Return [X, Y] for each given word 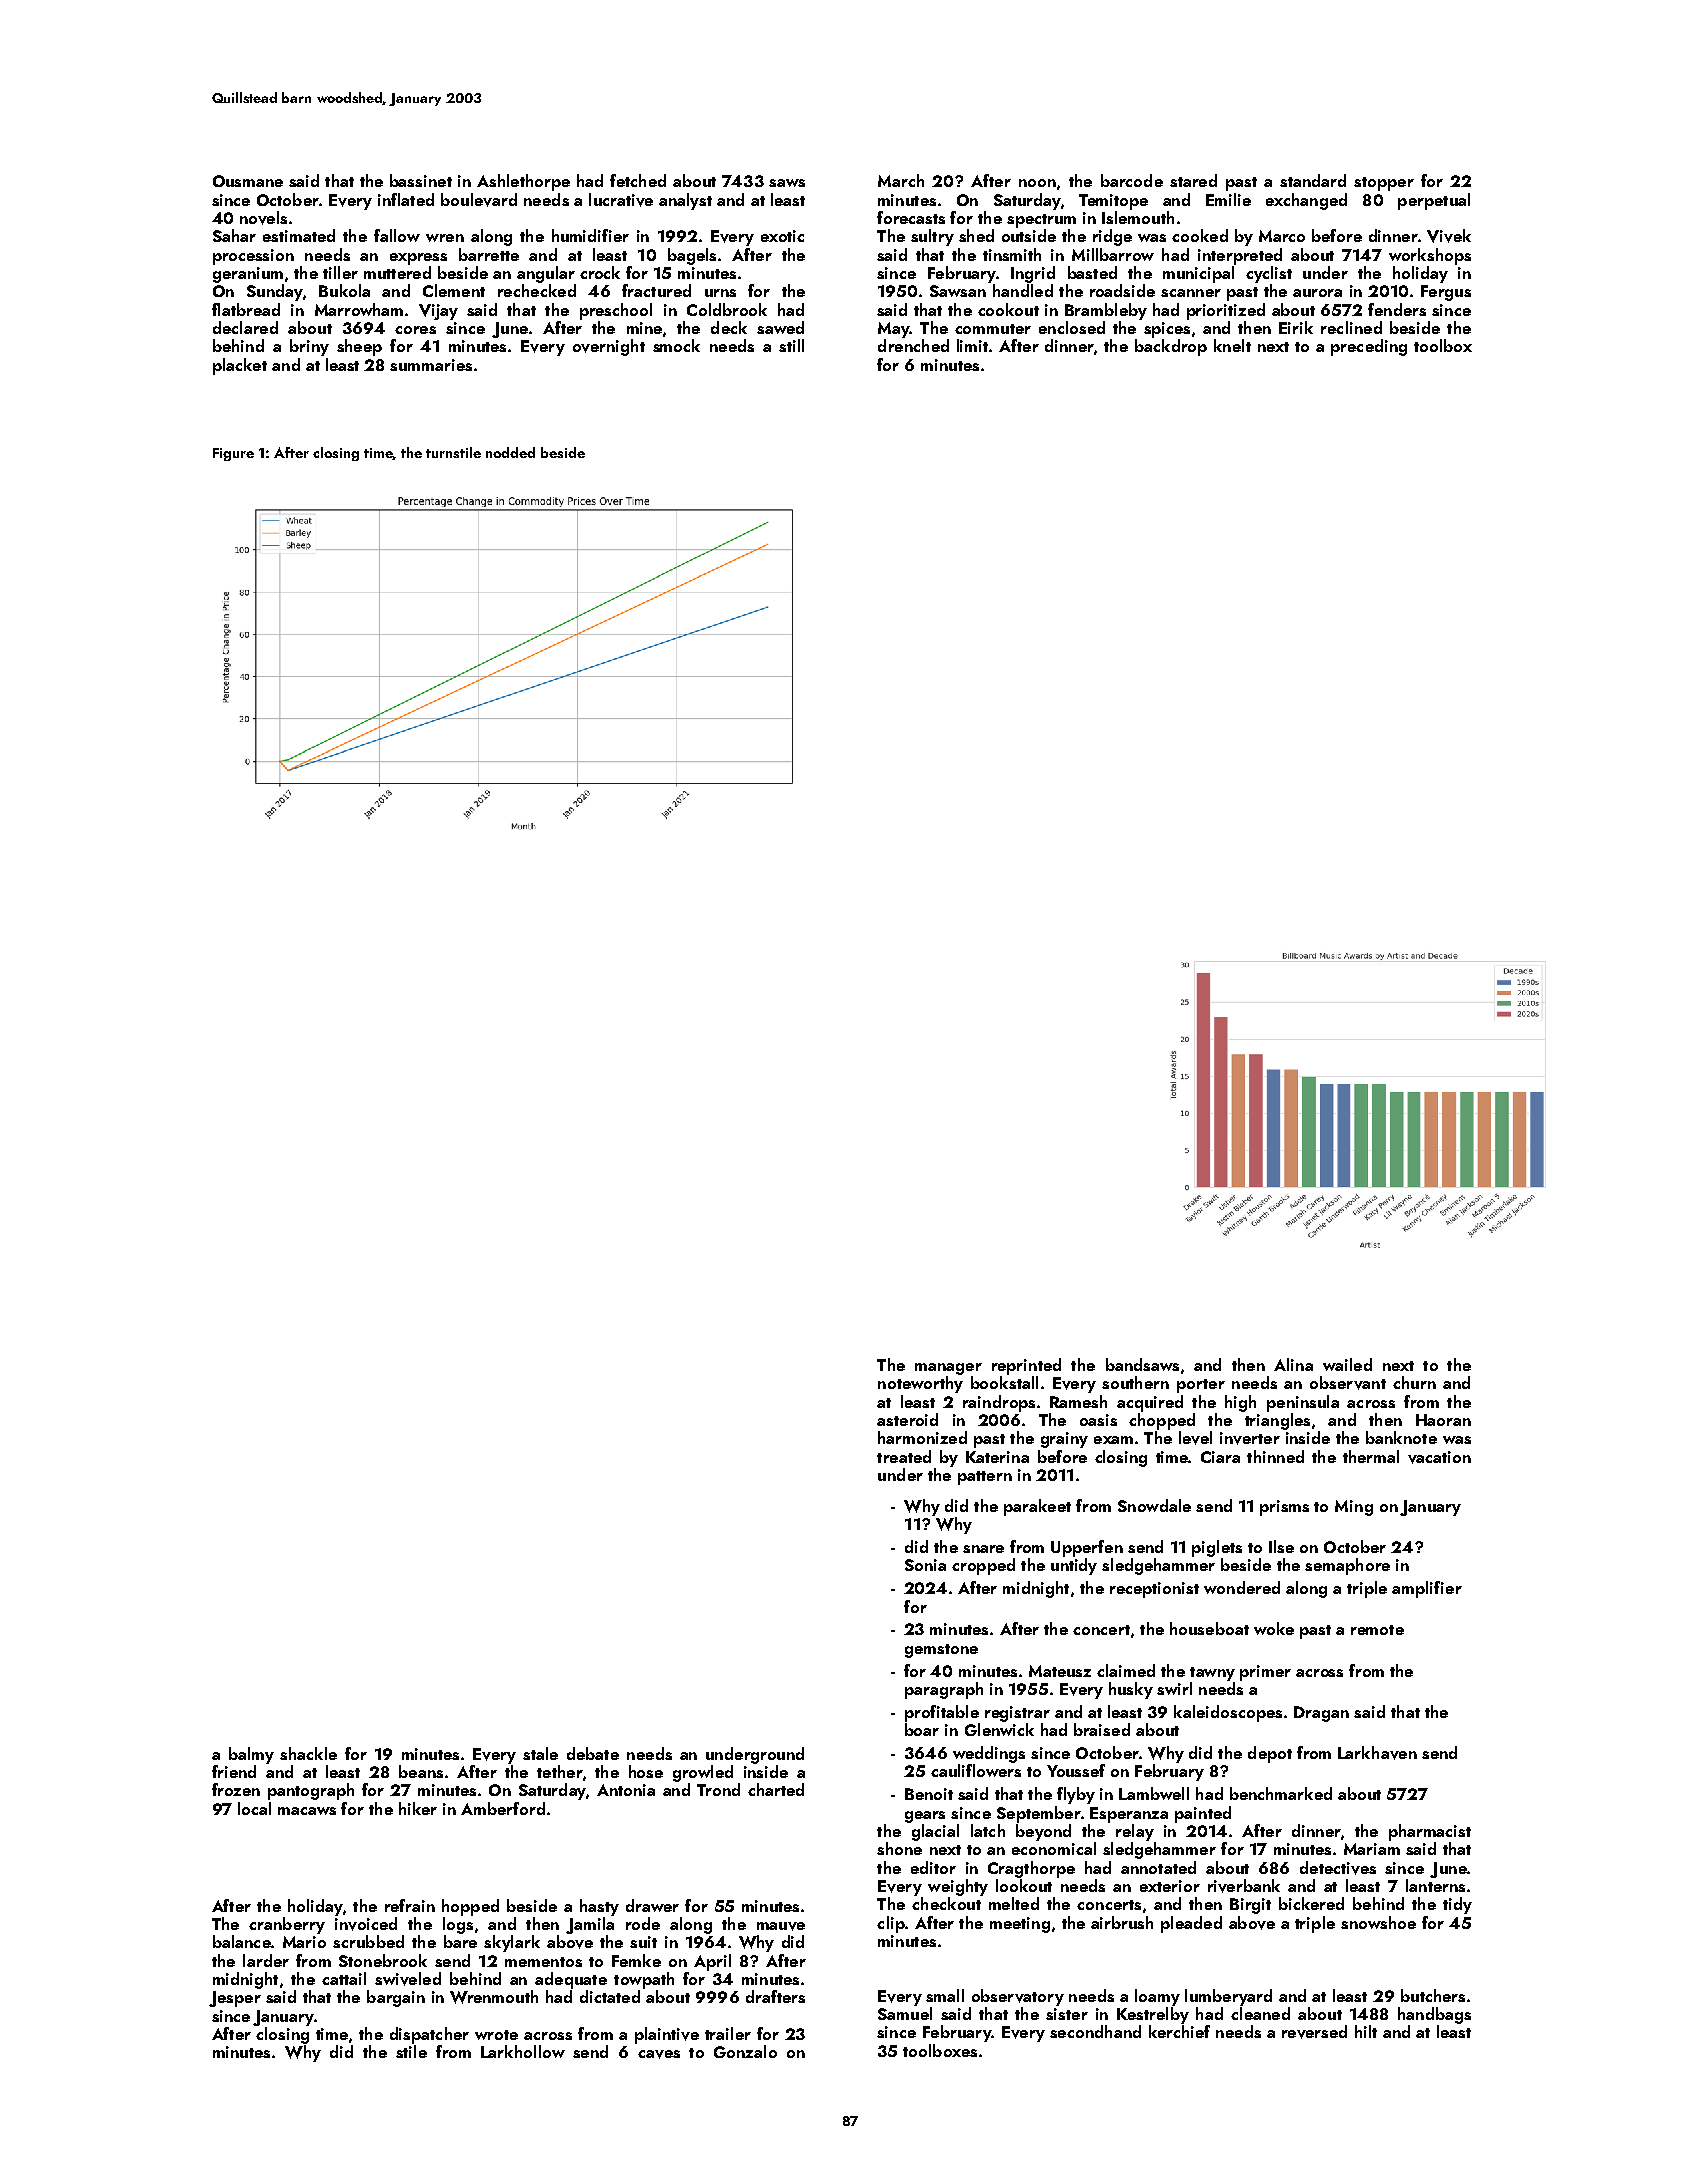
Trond [718, 1789]
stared [1193, 180]
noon [1037, 183]
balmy [251, 1755]
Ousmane [248, 181]
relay [1135, 1832]
